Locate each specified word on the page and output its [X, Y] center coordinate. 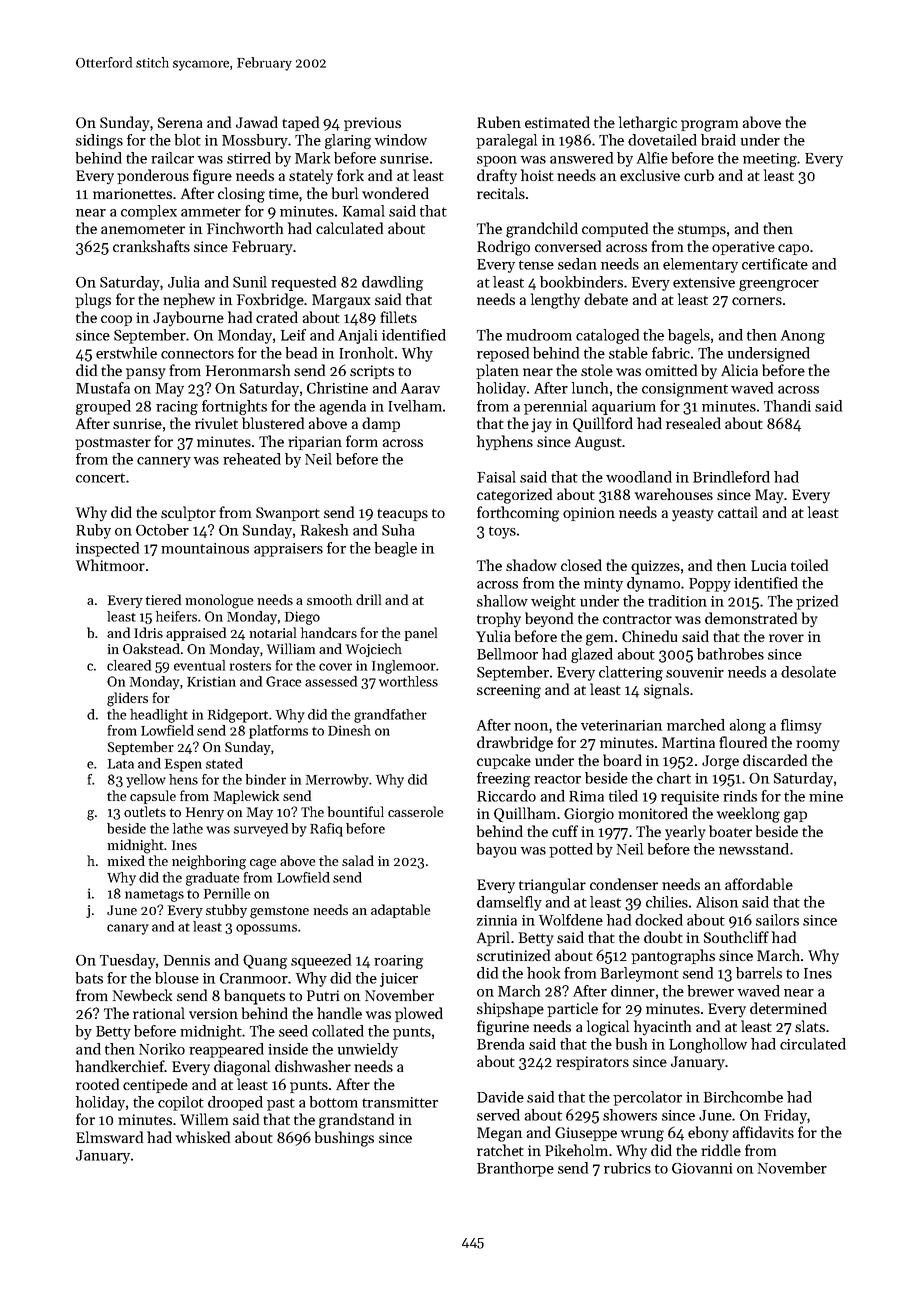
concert [100, 478]
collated [338, 1031]
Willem [204, 1119]
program [709, 126]
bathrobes [730, 654]
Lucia [768, 565]
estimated [557, 122]
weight [553, 602]
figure [212, 177]
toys [502, 532]
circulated [813, 1044]
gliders [127, 699]
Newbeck [142, 995]
